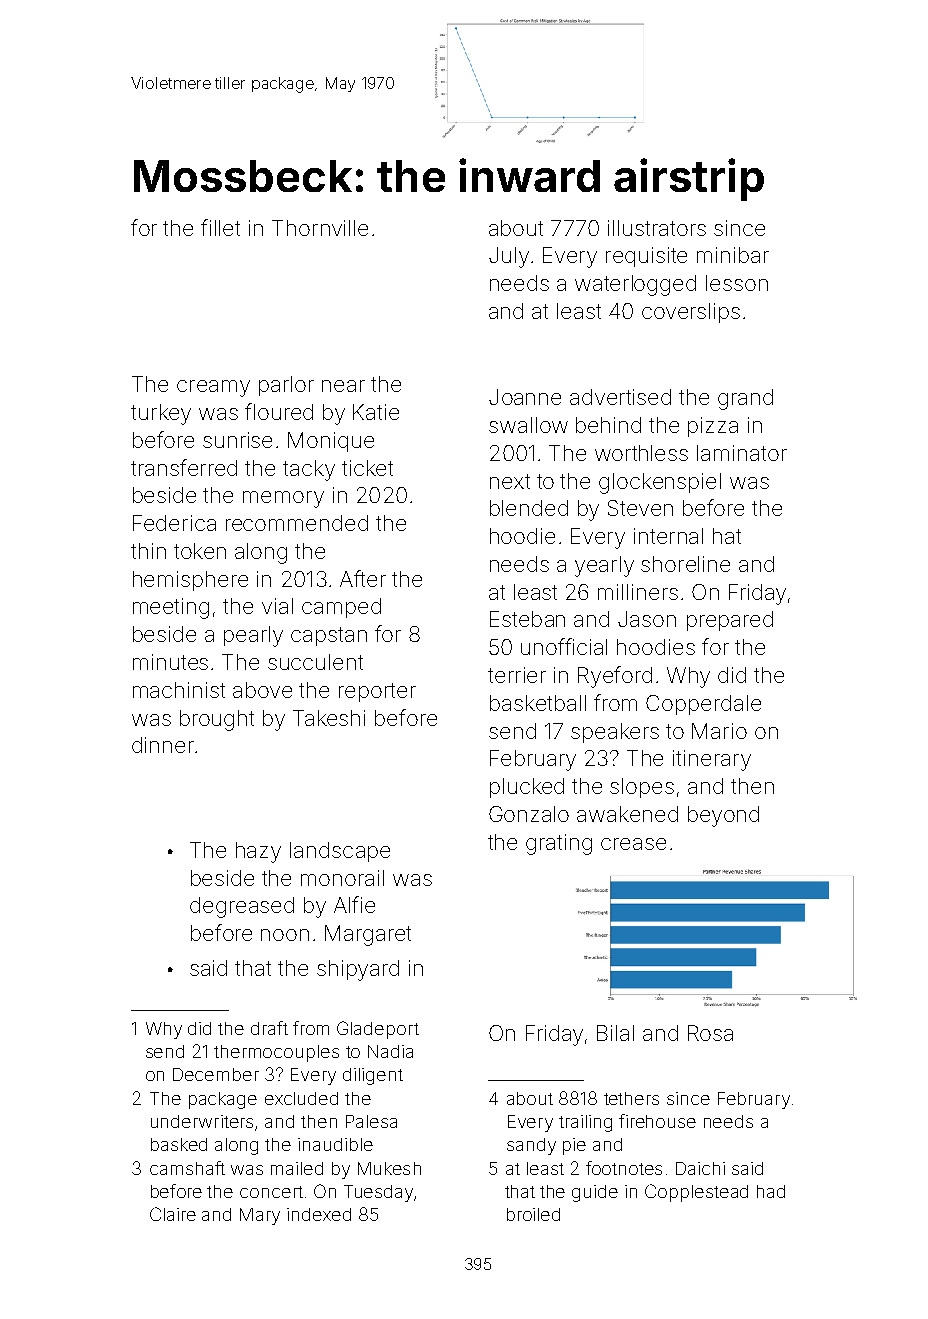 The width and height of the document is (928, 1319). Describe the element at coordinates (642, 788) in the document. I see `slopes` at that location.
